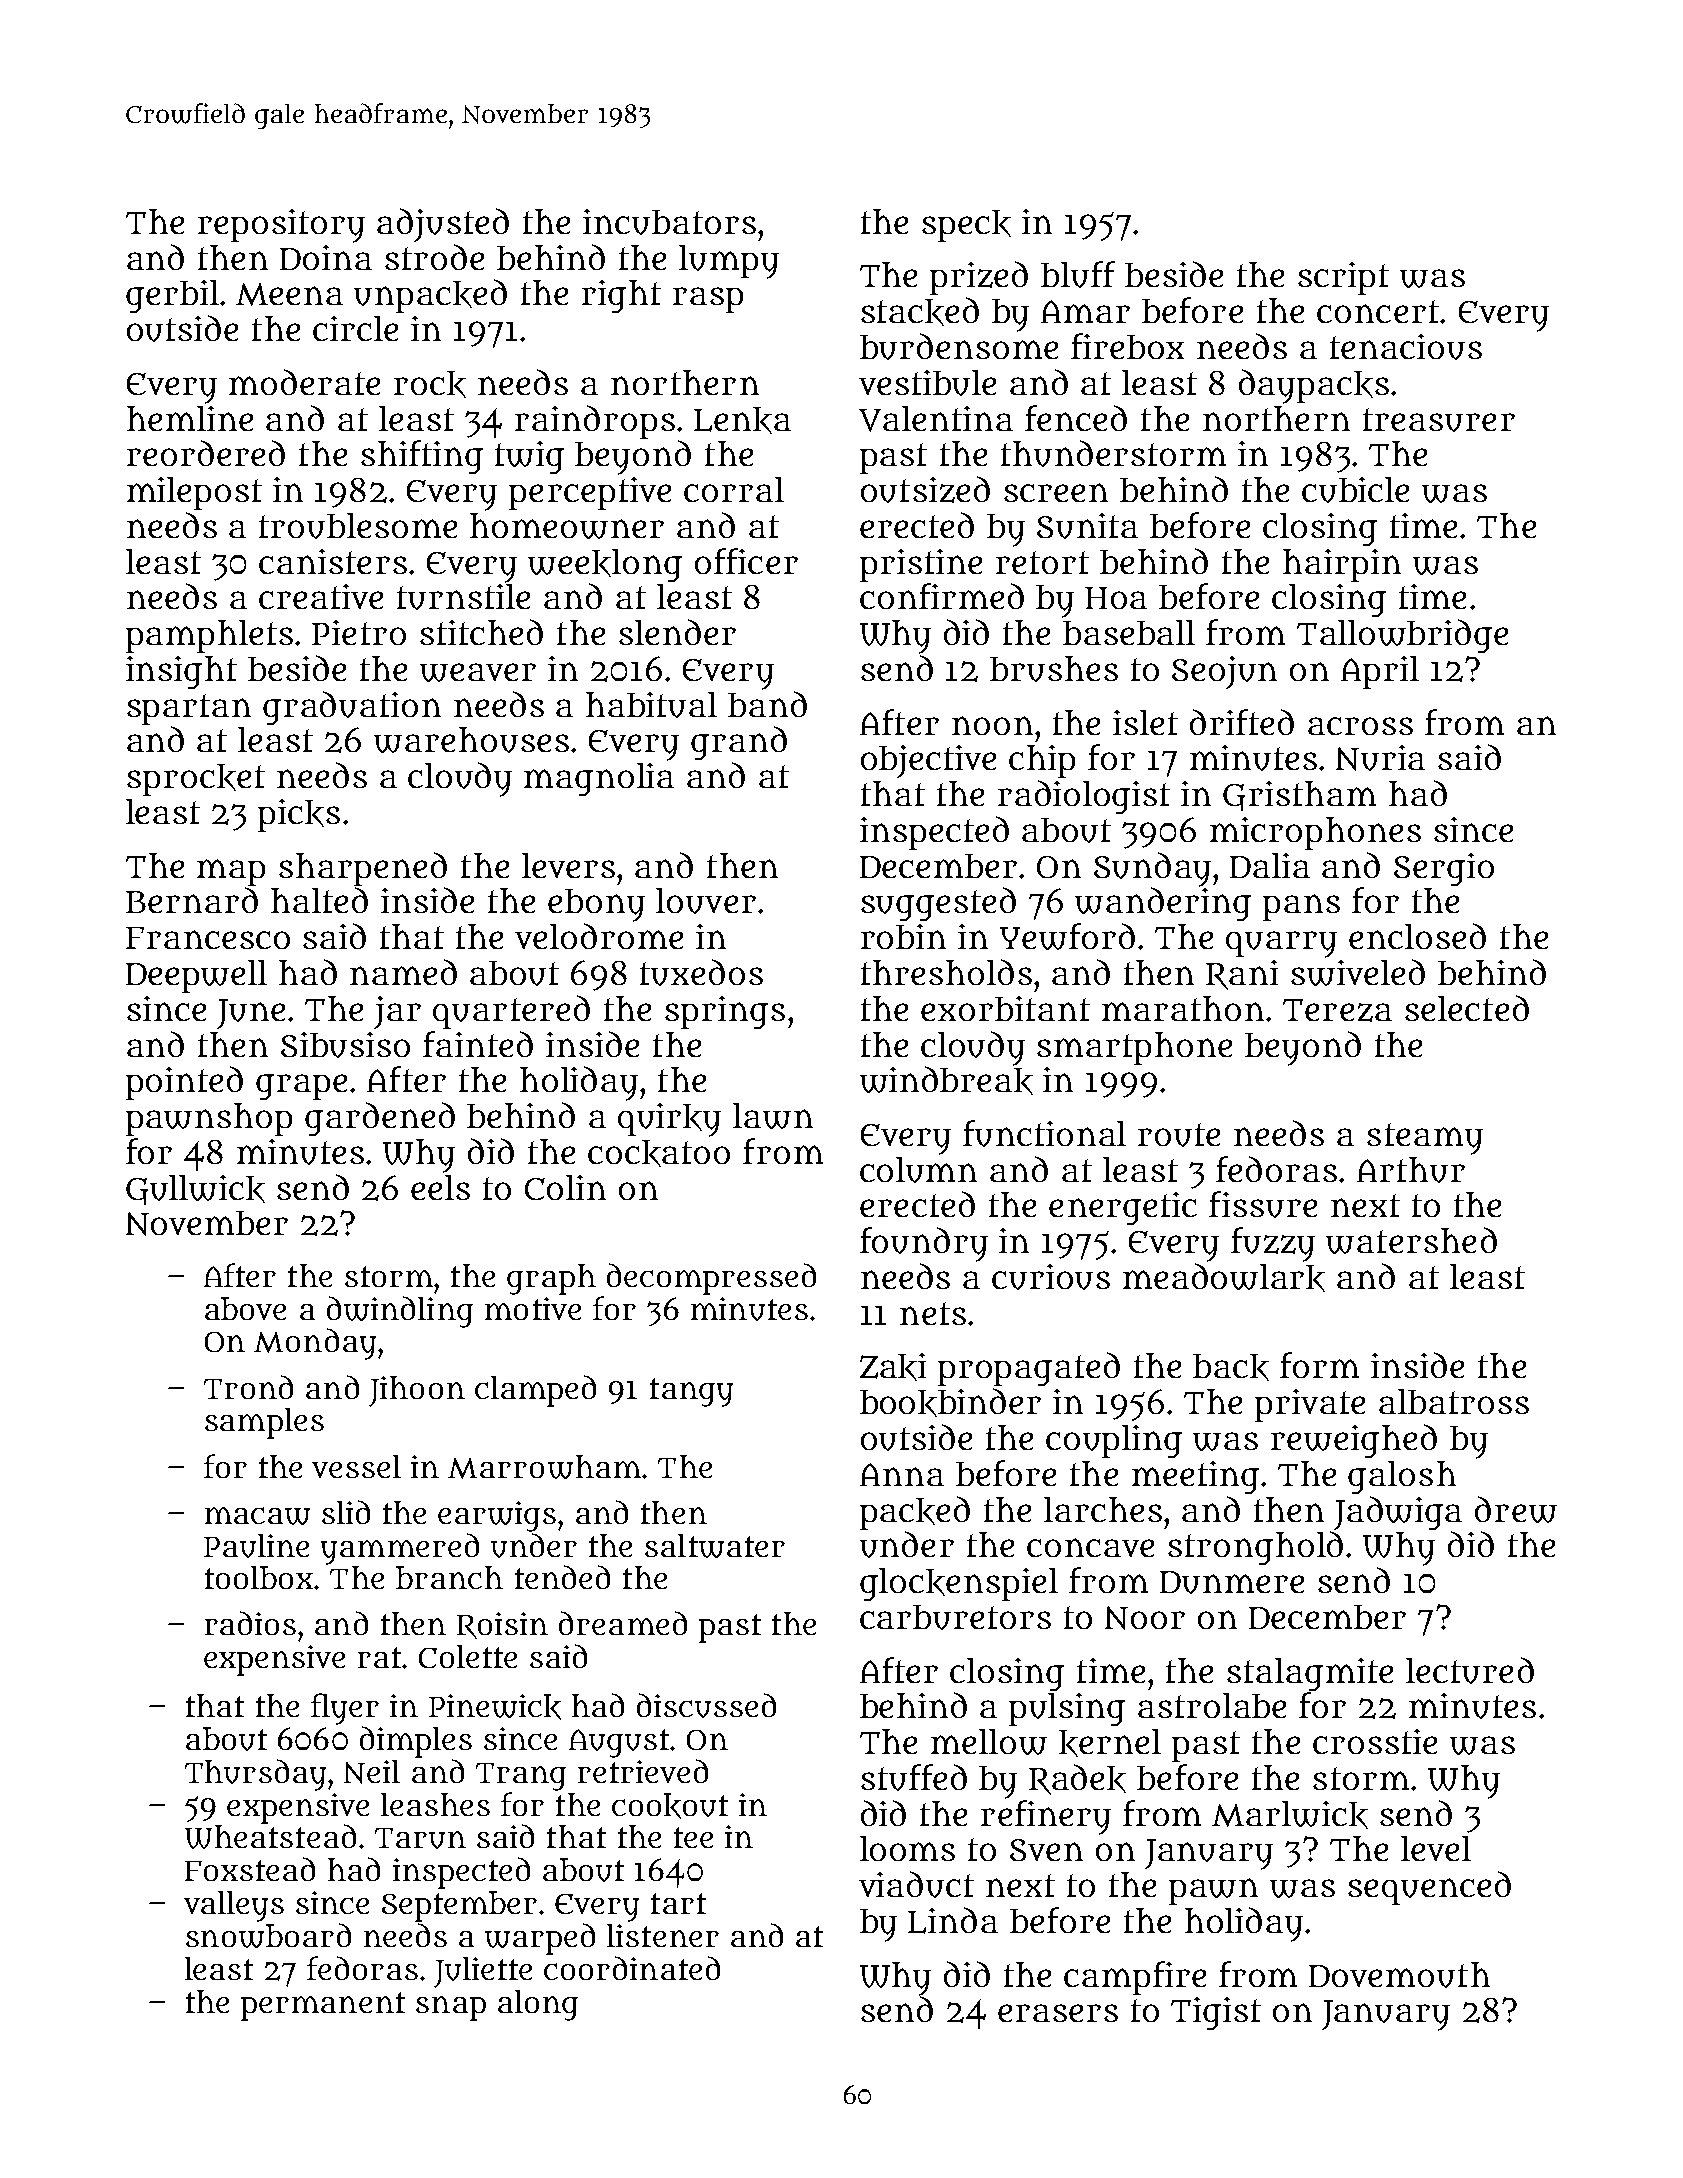 The image size is (1683, 2178). Describe the element at coordinates (1056, 492) in the image. I see `screen` at that location.
